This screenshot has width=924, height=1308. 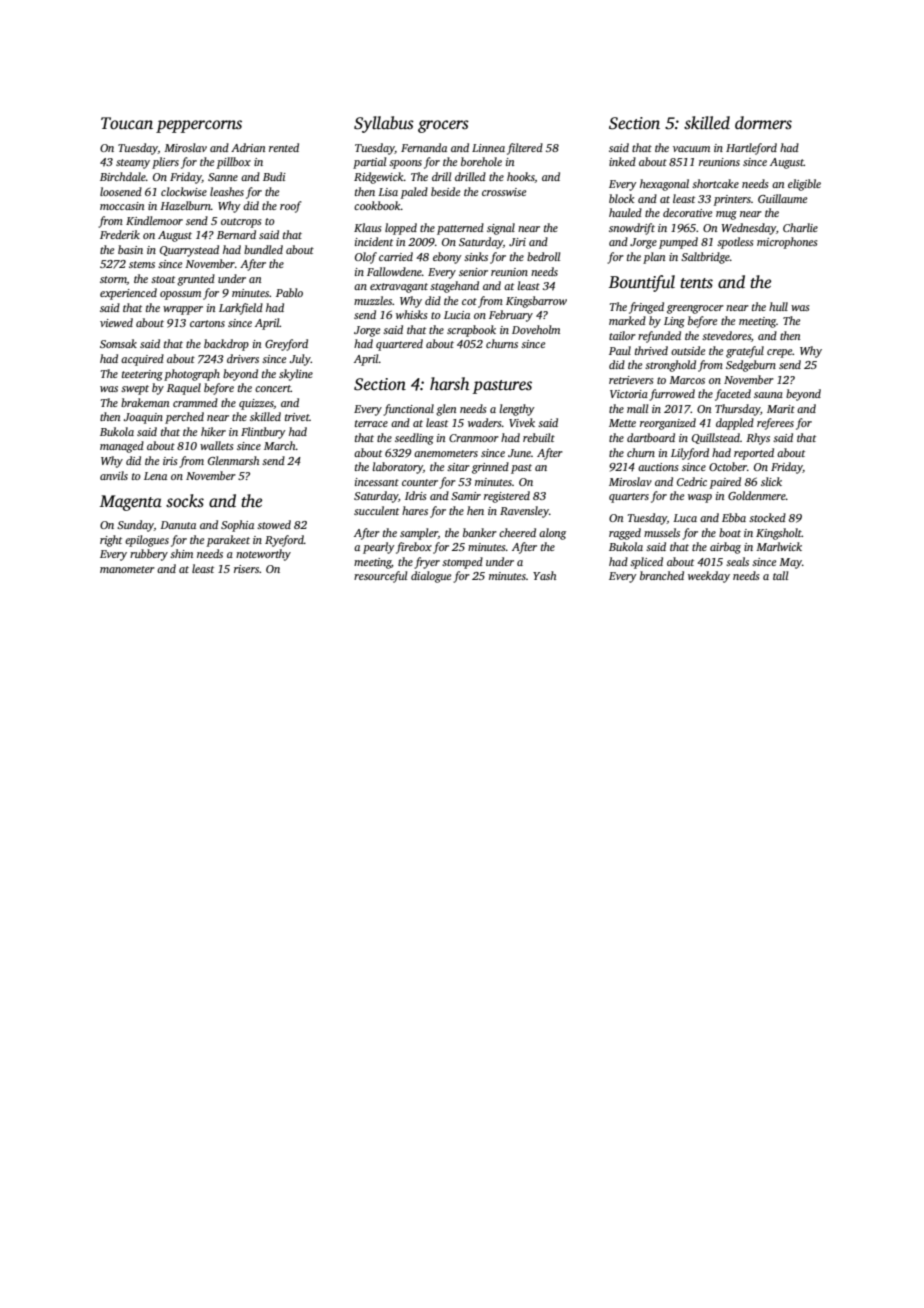 What do you see at coordinates (782, 198) in the screenshot?
I see `Guillaume` at bounding box center [782, 198].
